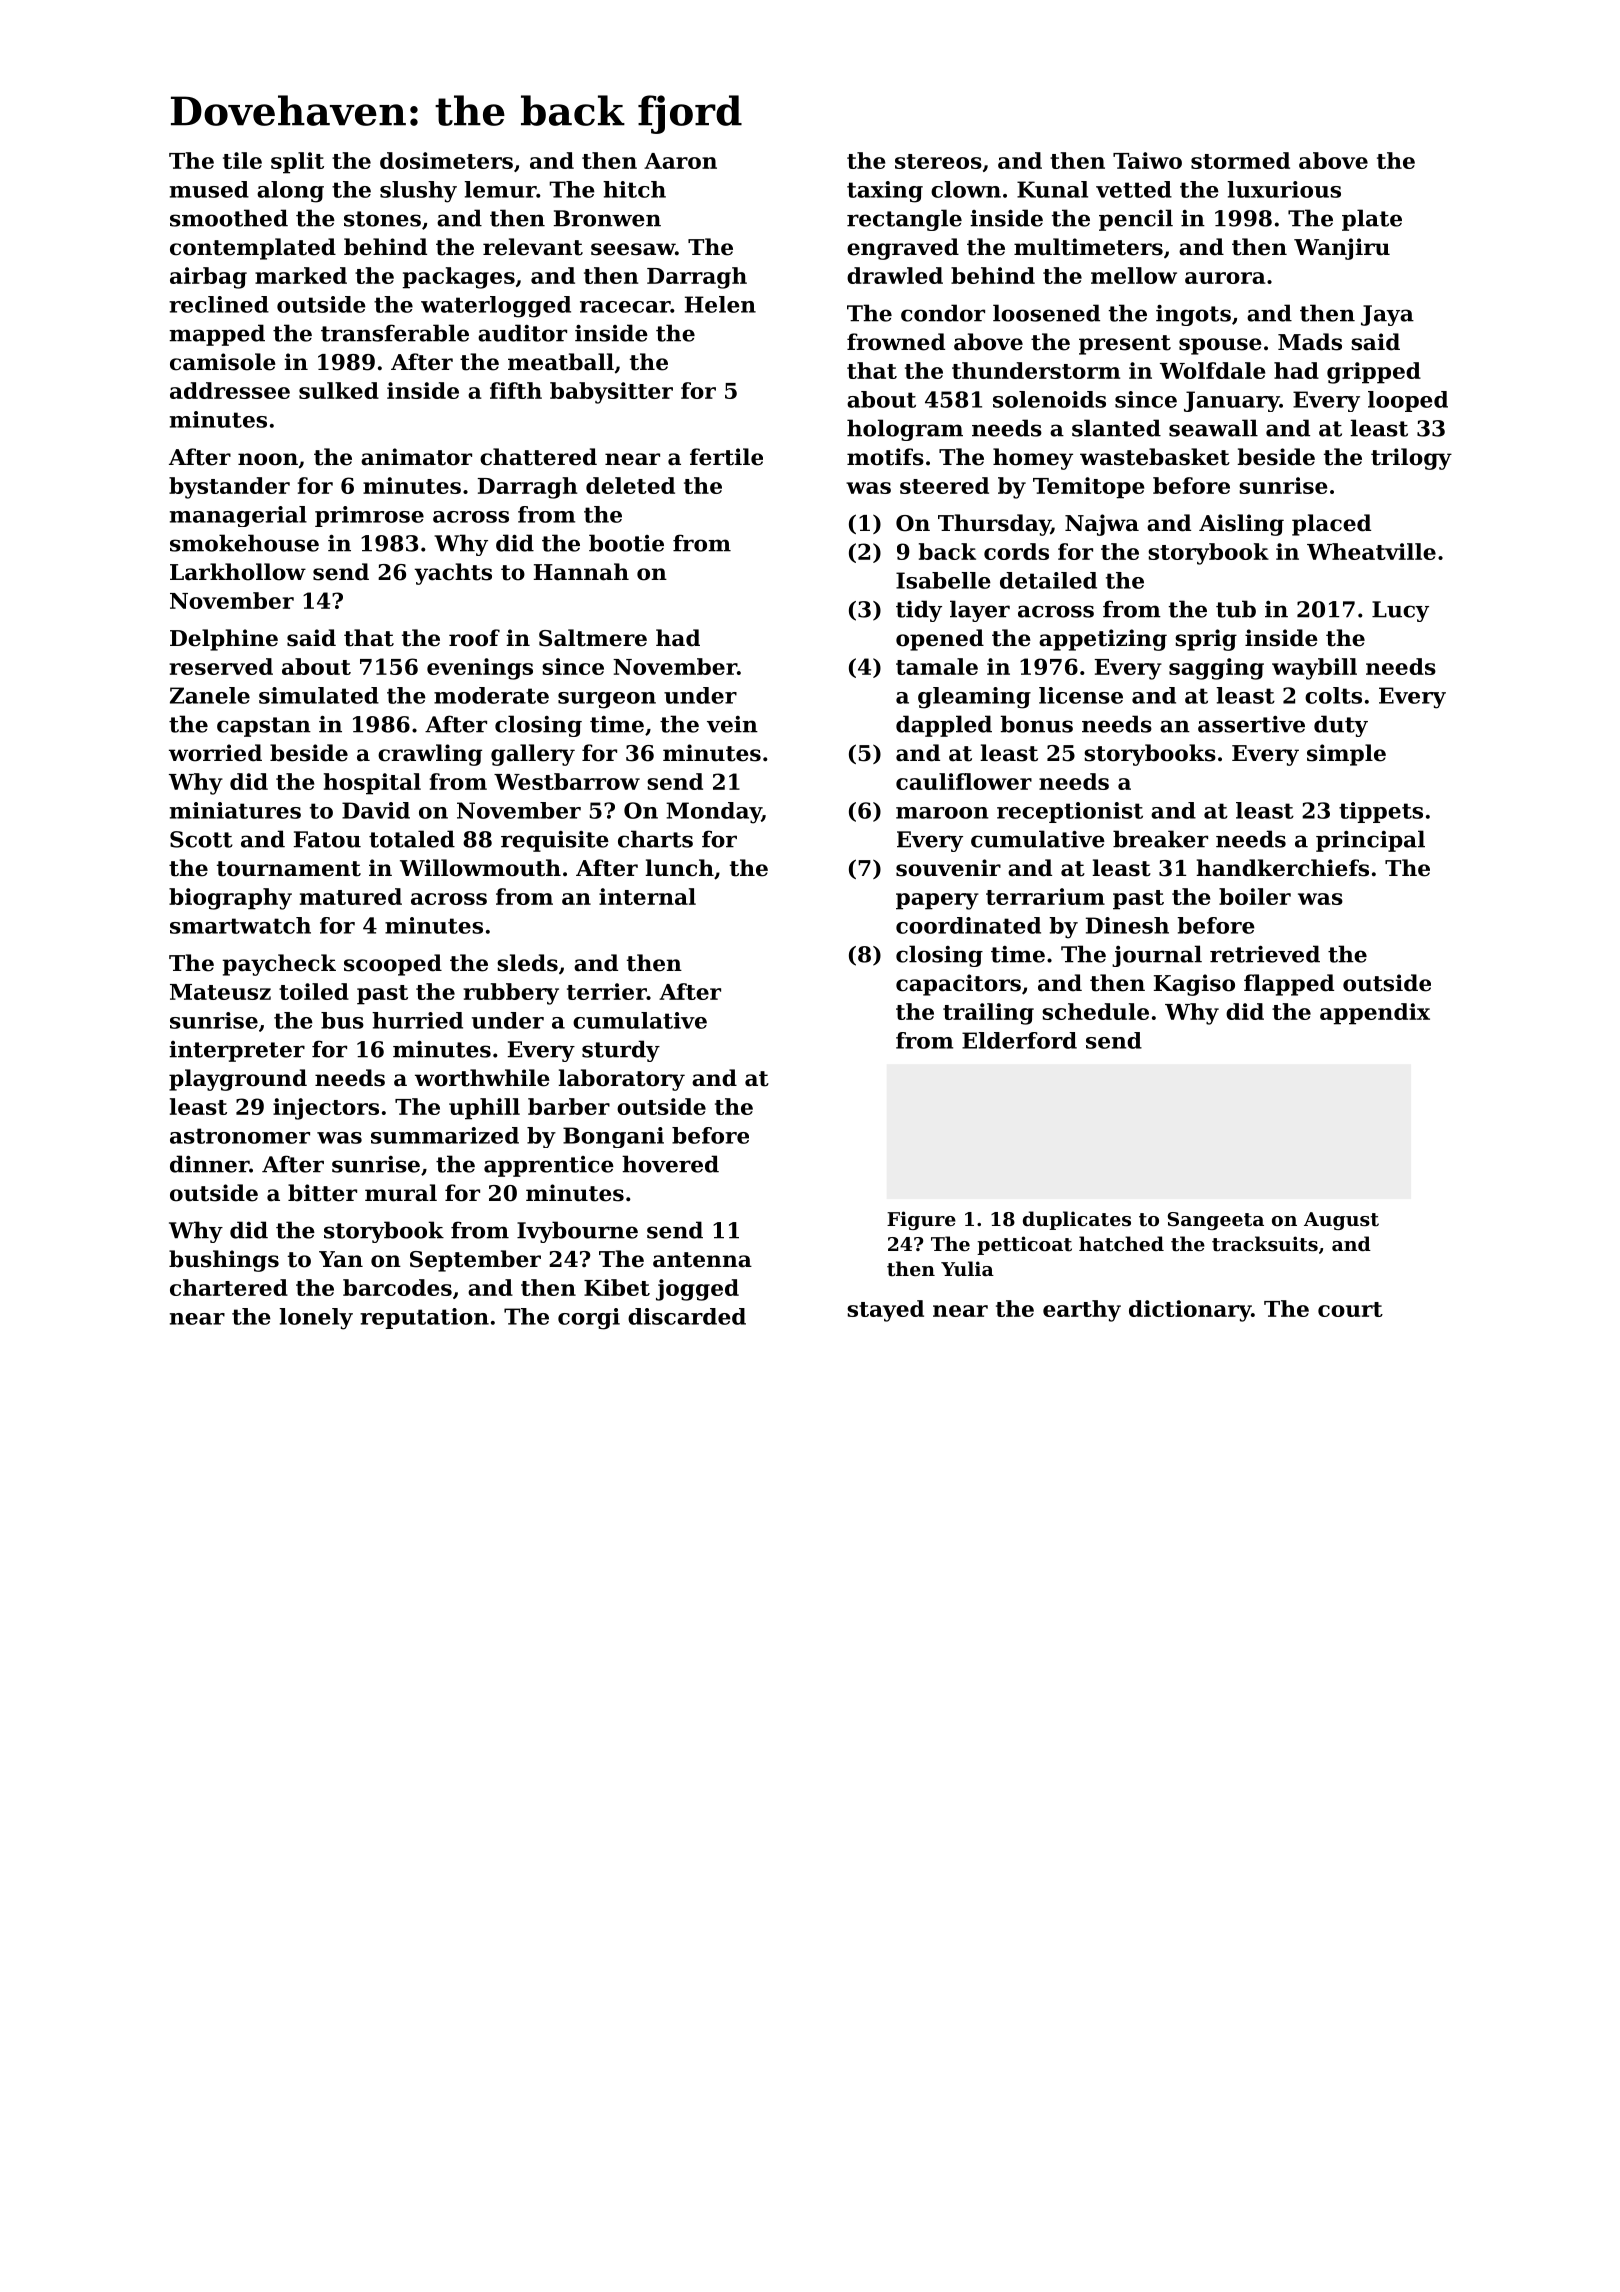  I want to click on hologram, so click(905, 430).
